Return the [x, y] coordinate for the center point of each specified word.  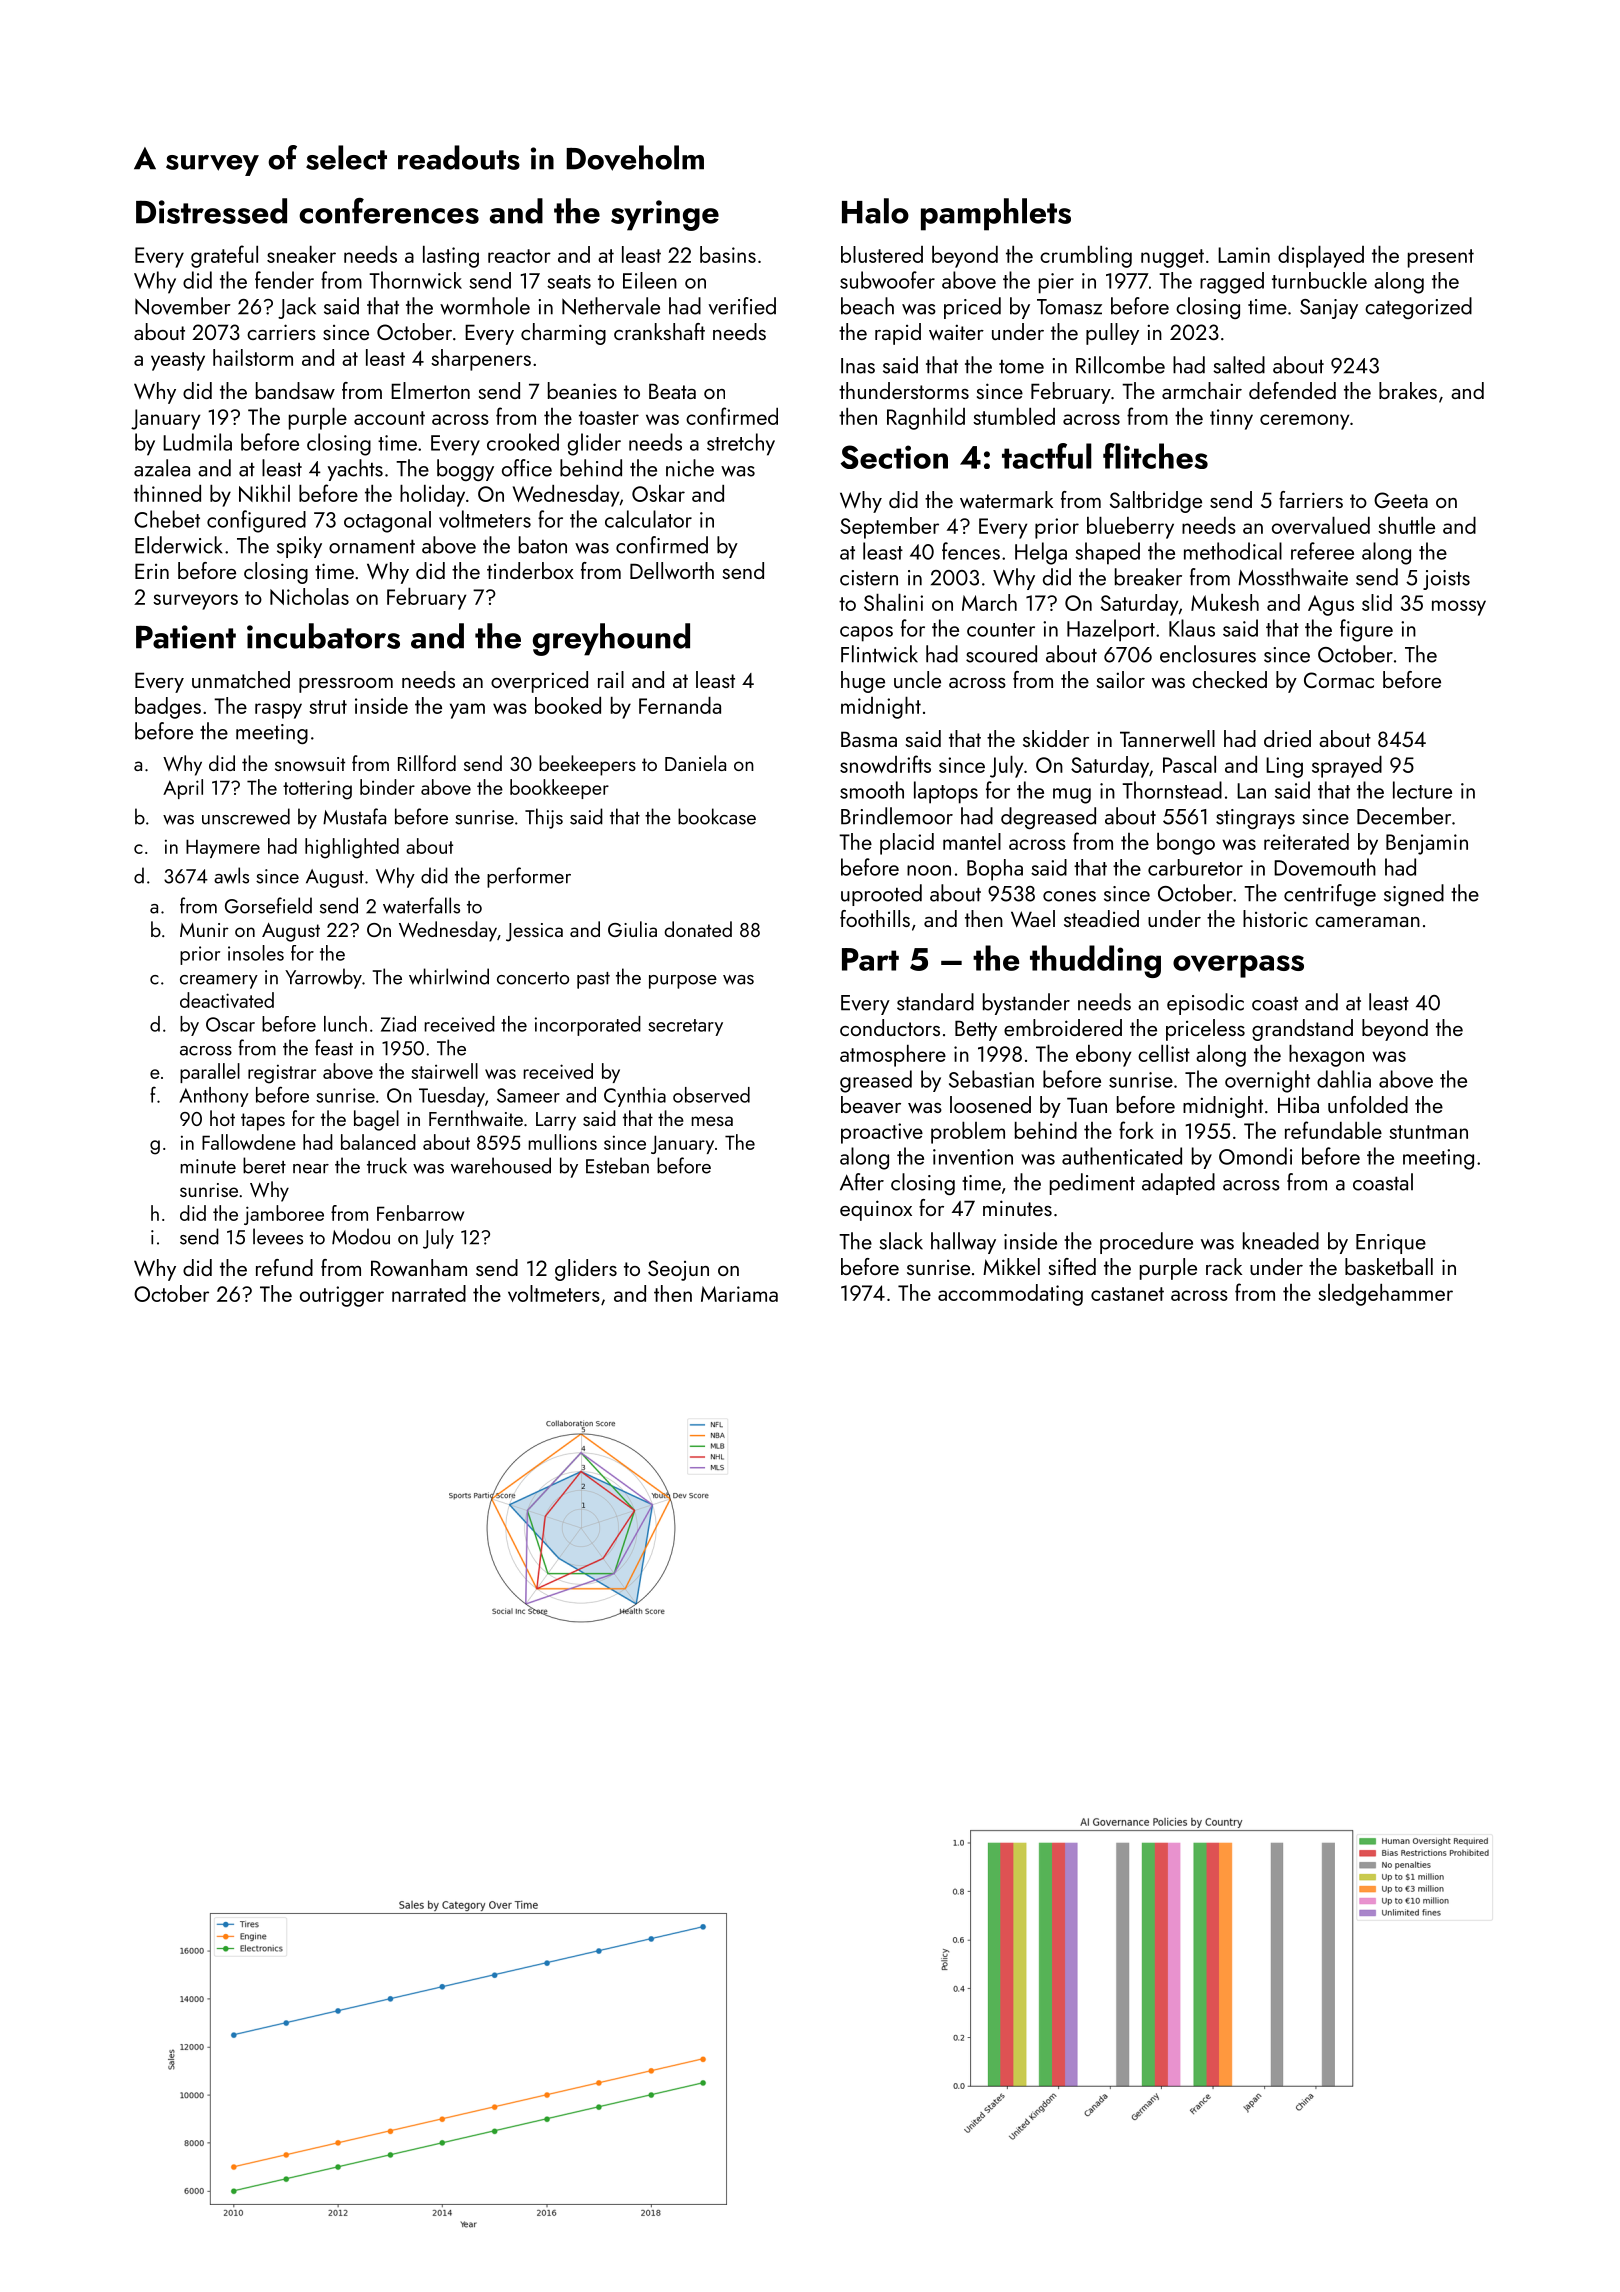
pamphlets [996, 214]
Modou [361, 1236]
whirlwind [449, 976]
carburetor [1195, 867]
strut [328, 707]
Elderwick [178, 545]
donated [698, 929]
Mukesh [1225, 602]
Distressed [211, 211]
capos [866, 634]
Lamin [1244, 255]
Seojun [678, 1270]
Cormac [1339, 680]
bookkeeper [559, 789]
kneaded [1281, 1241]
